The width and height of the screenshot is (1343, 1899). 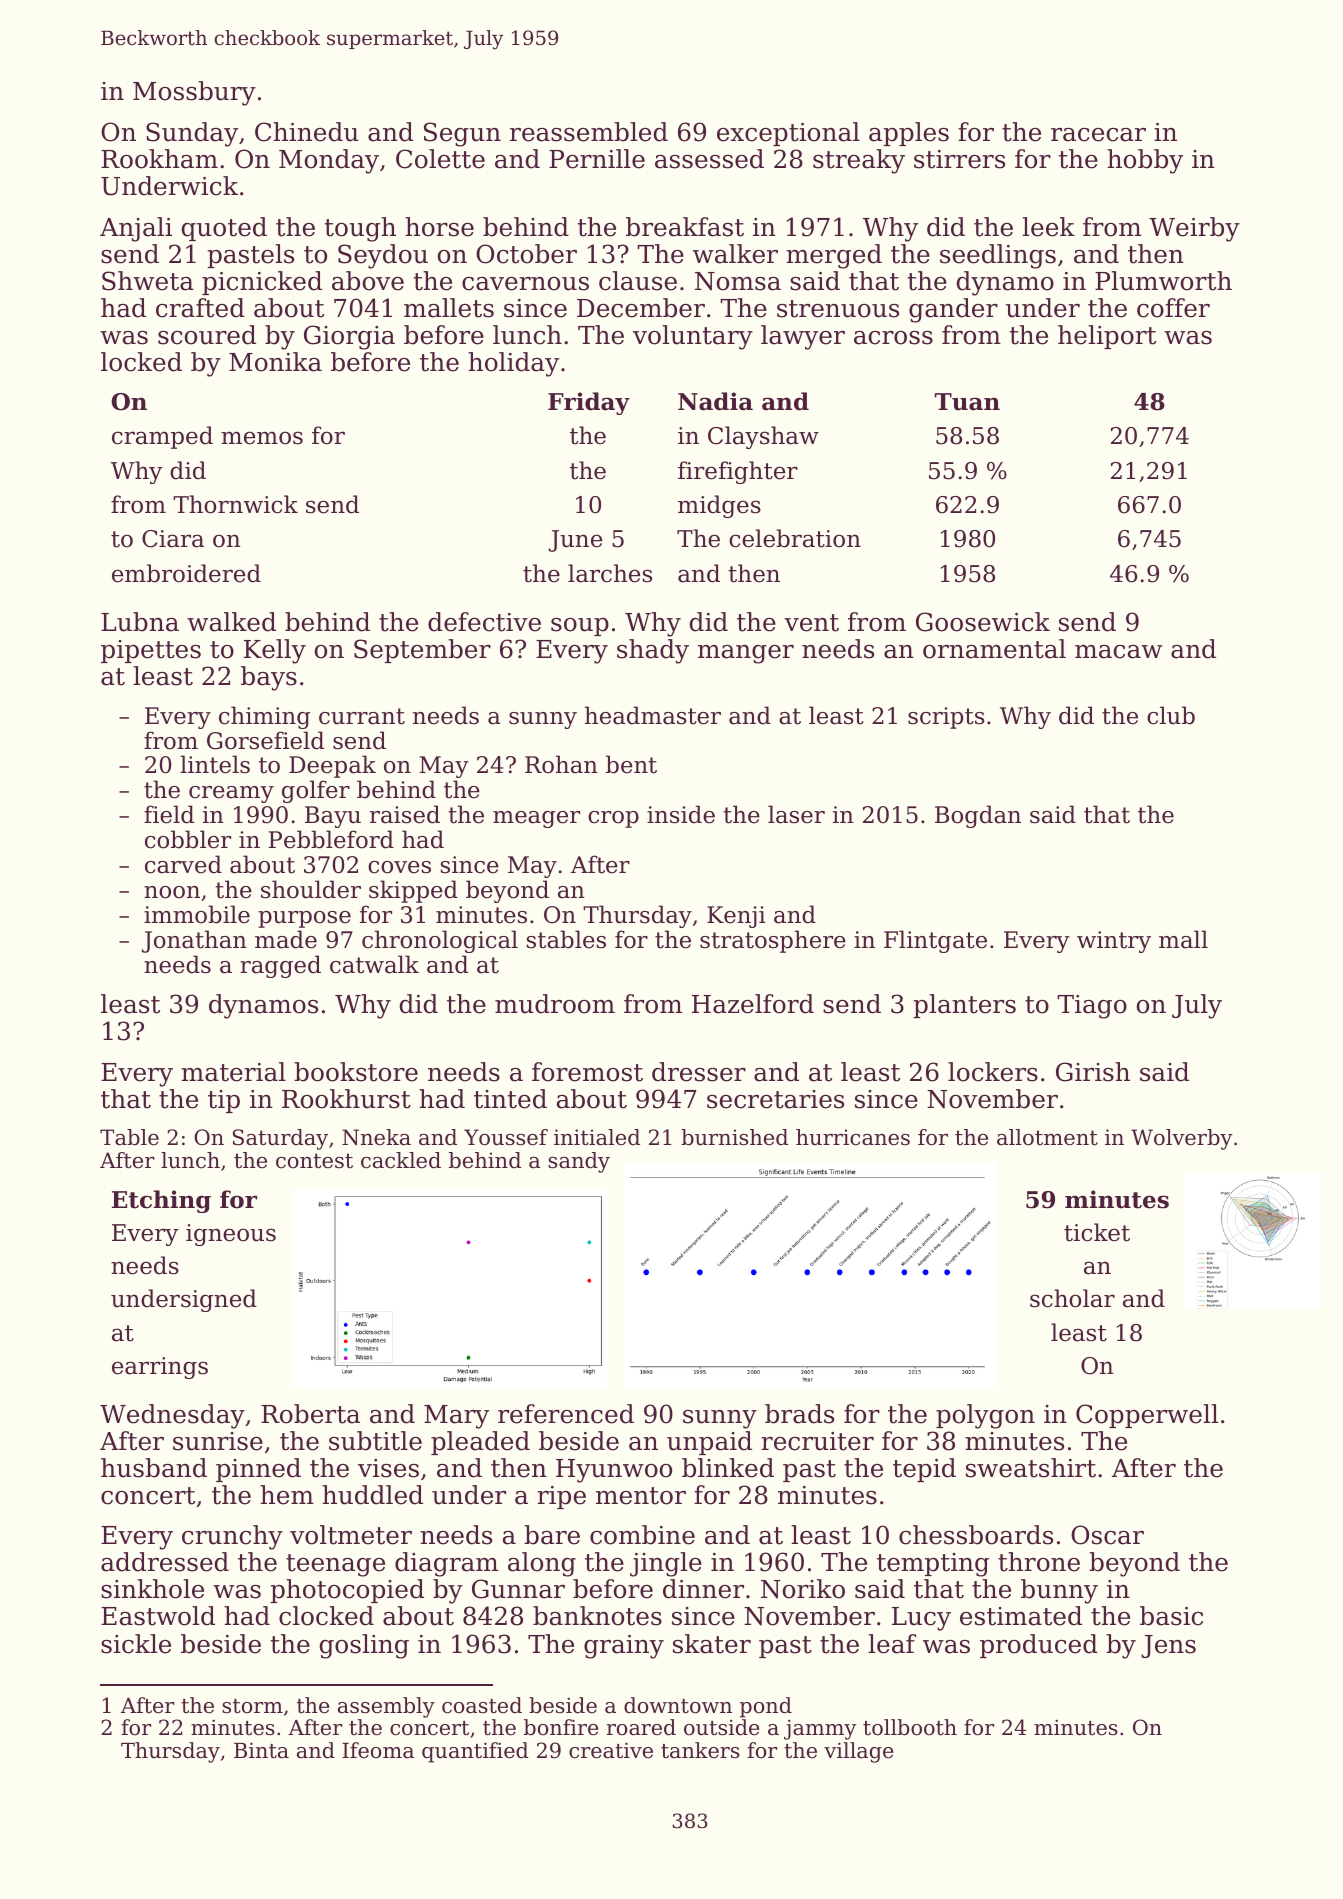 I want to click on initialed, so click(x=597, y=1137).
